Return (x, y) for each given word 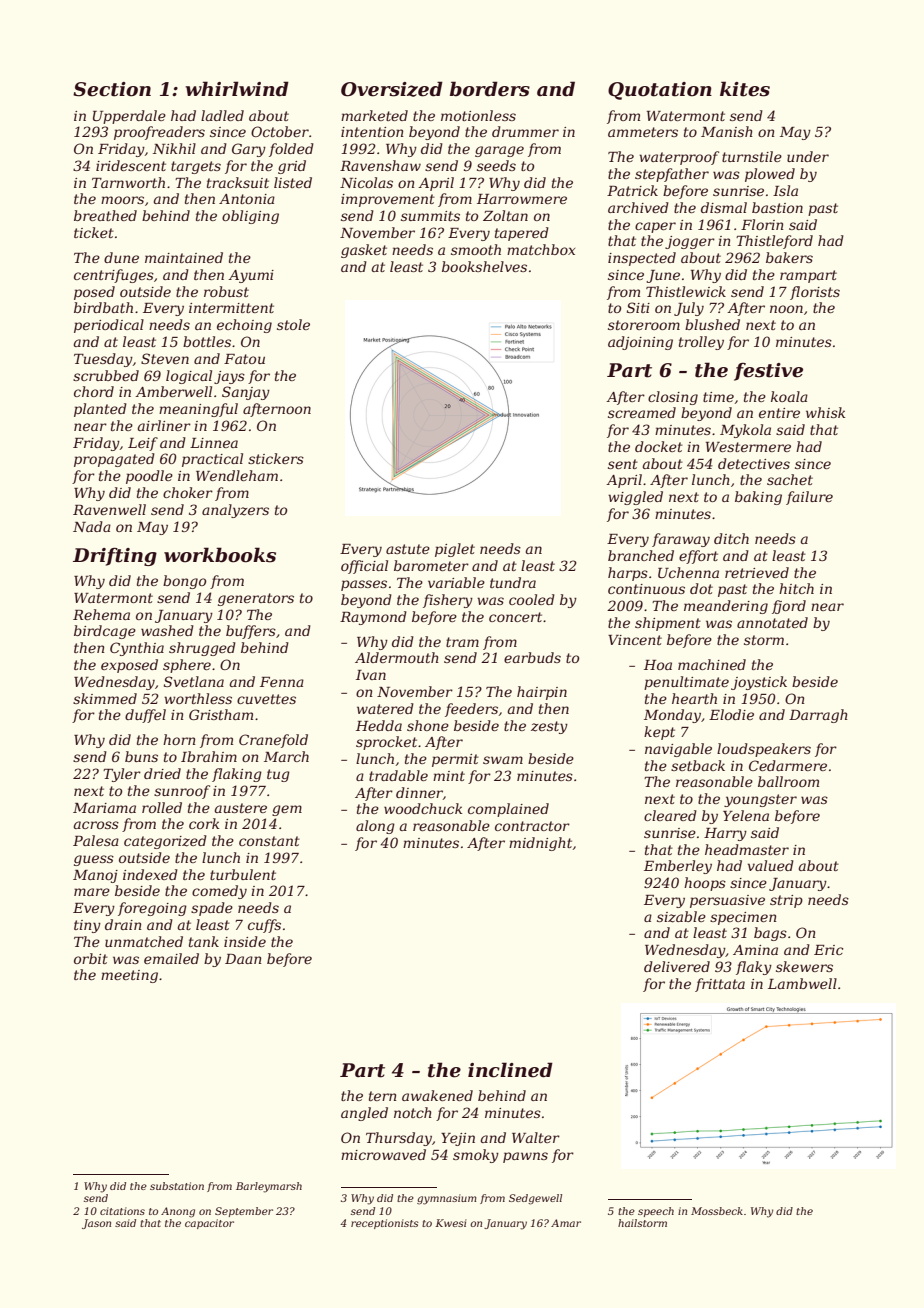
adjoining (640, 343)
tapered (522, 234)
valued (771, 865)
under (808, 156)
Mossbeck (717, 1211)
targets (196, 167)
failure (809, 498)
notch (413, 1112)
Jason (96, 1224)
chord (94, 391)
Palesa (96, 840)
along (375, 827)
